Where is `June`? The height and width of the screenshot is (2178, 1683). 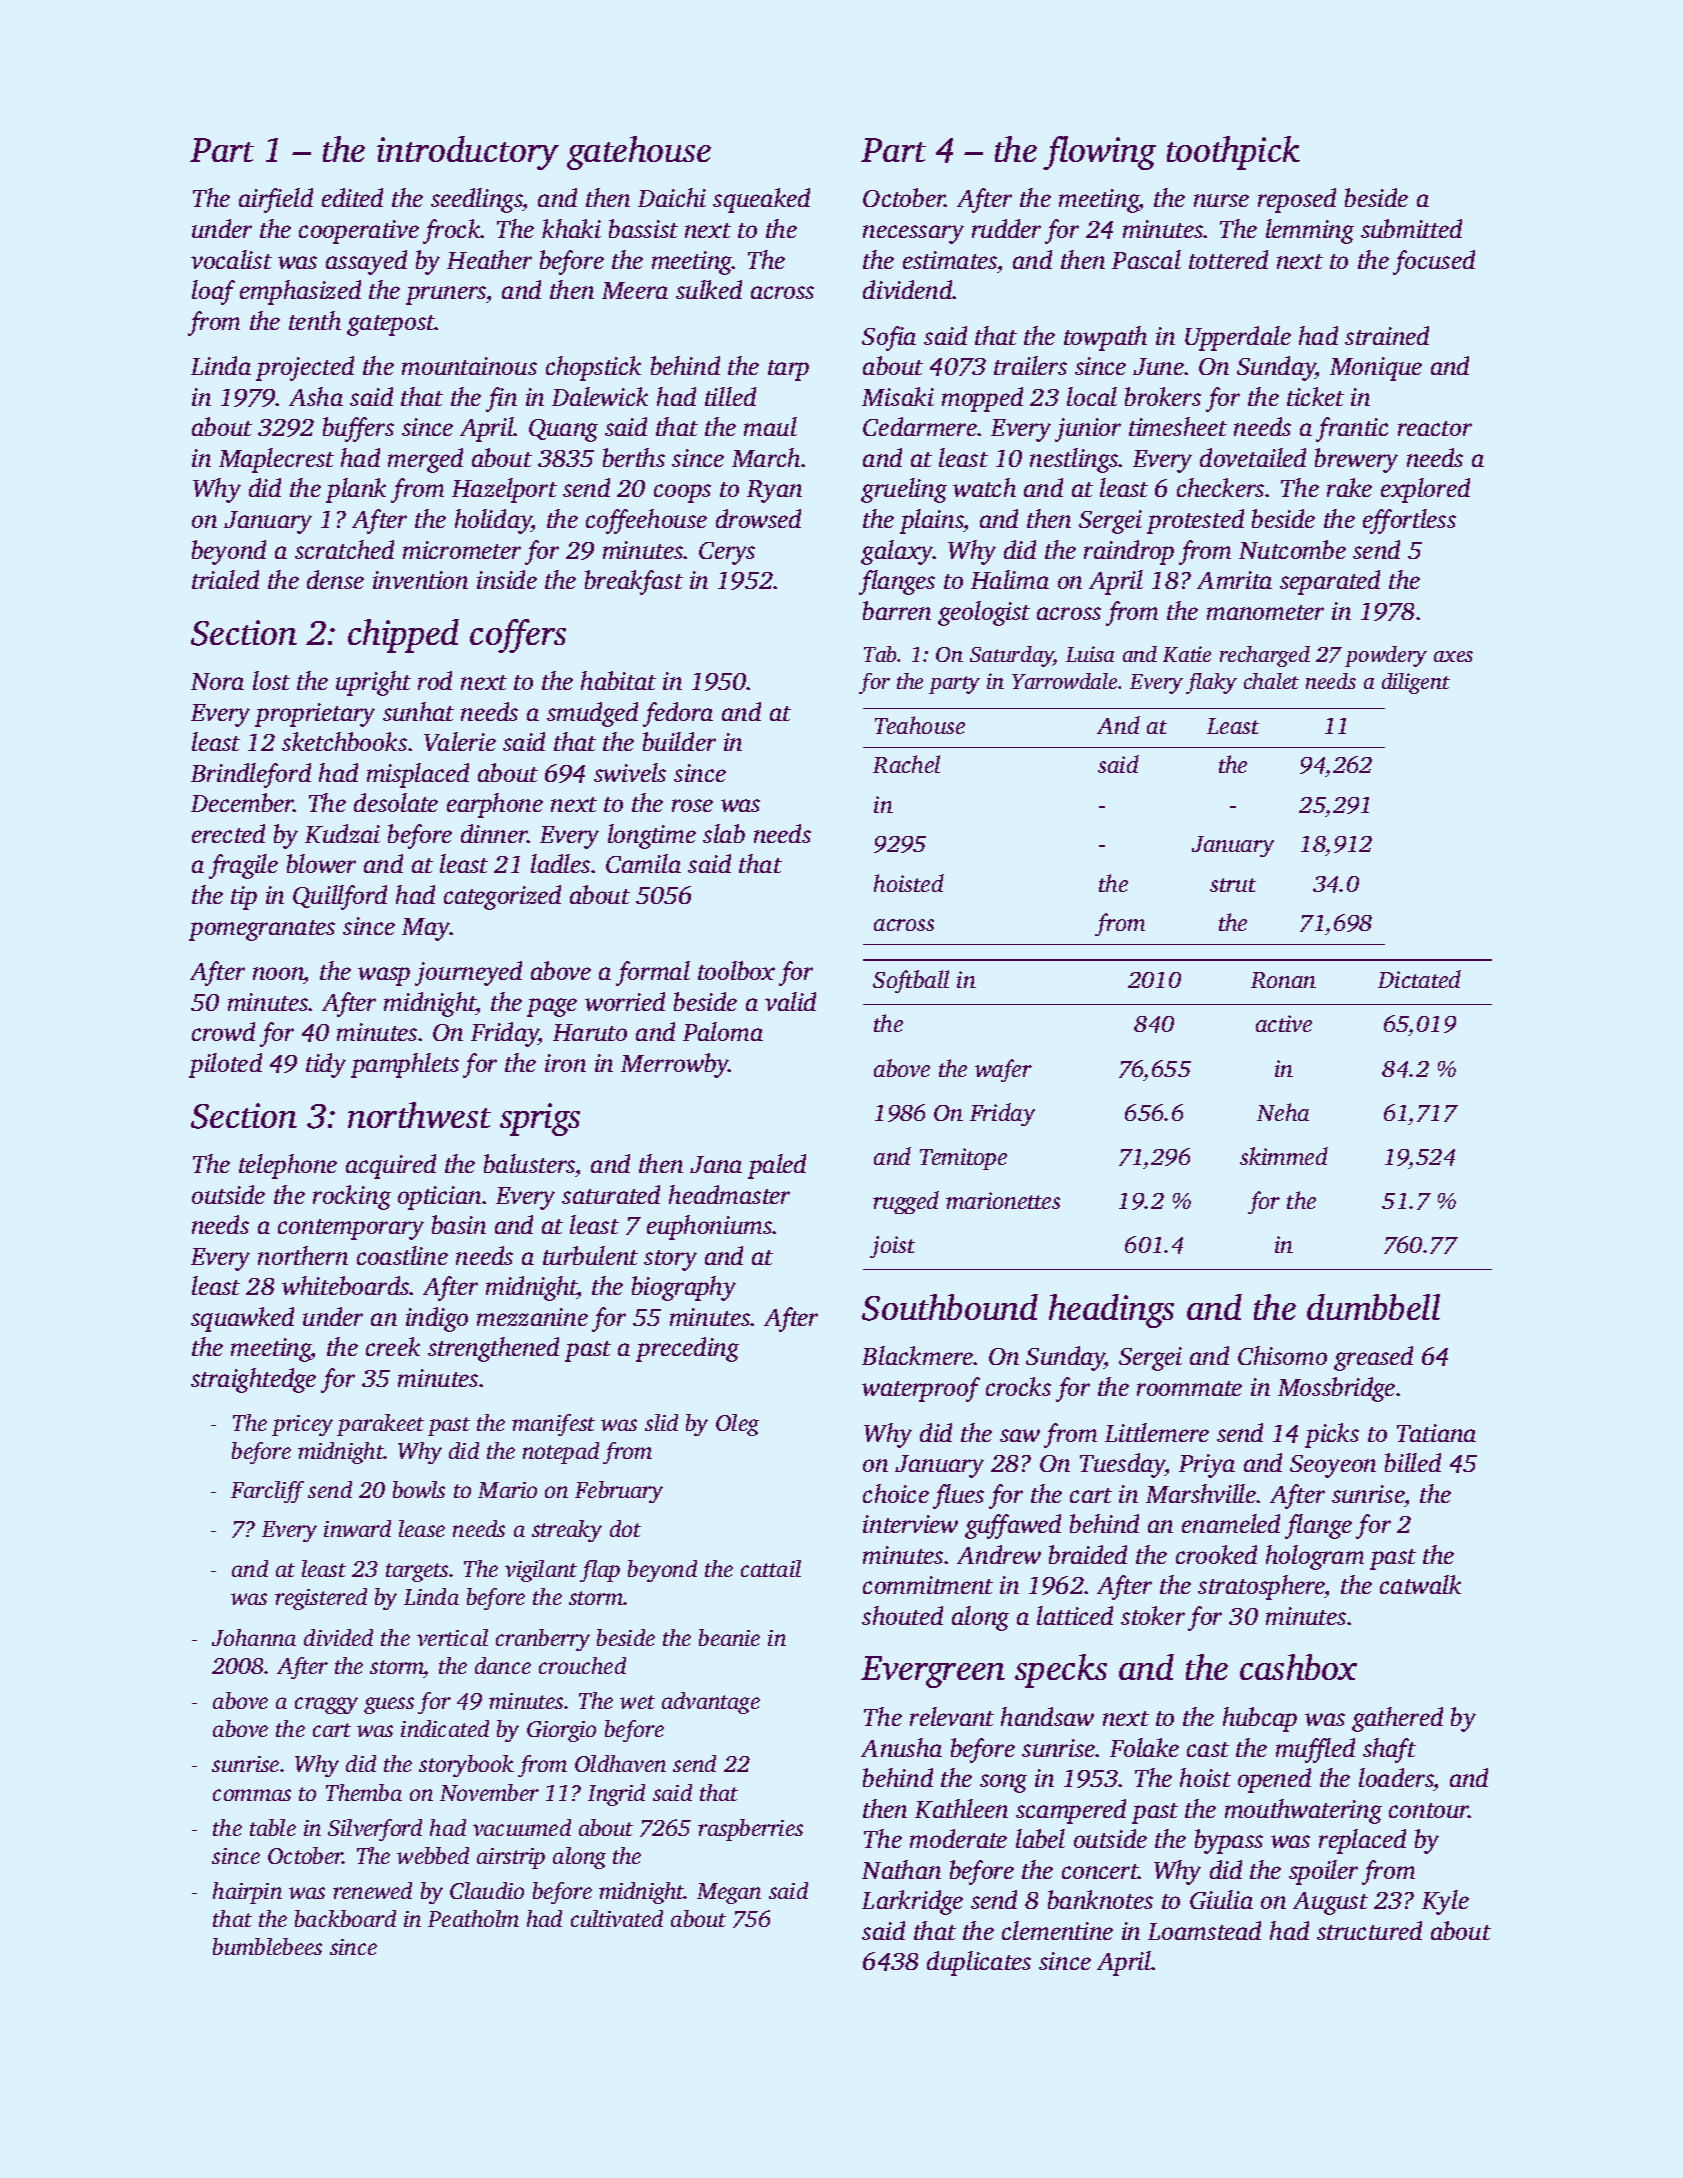 June is located at coordinates (1158, 366).
